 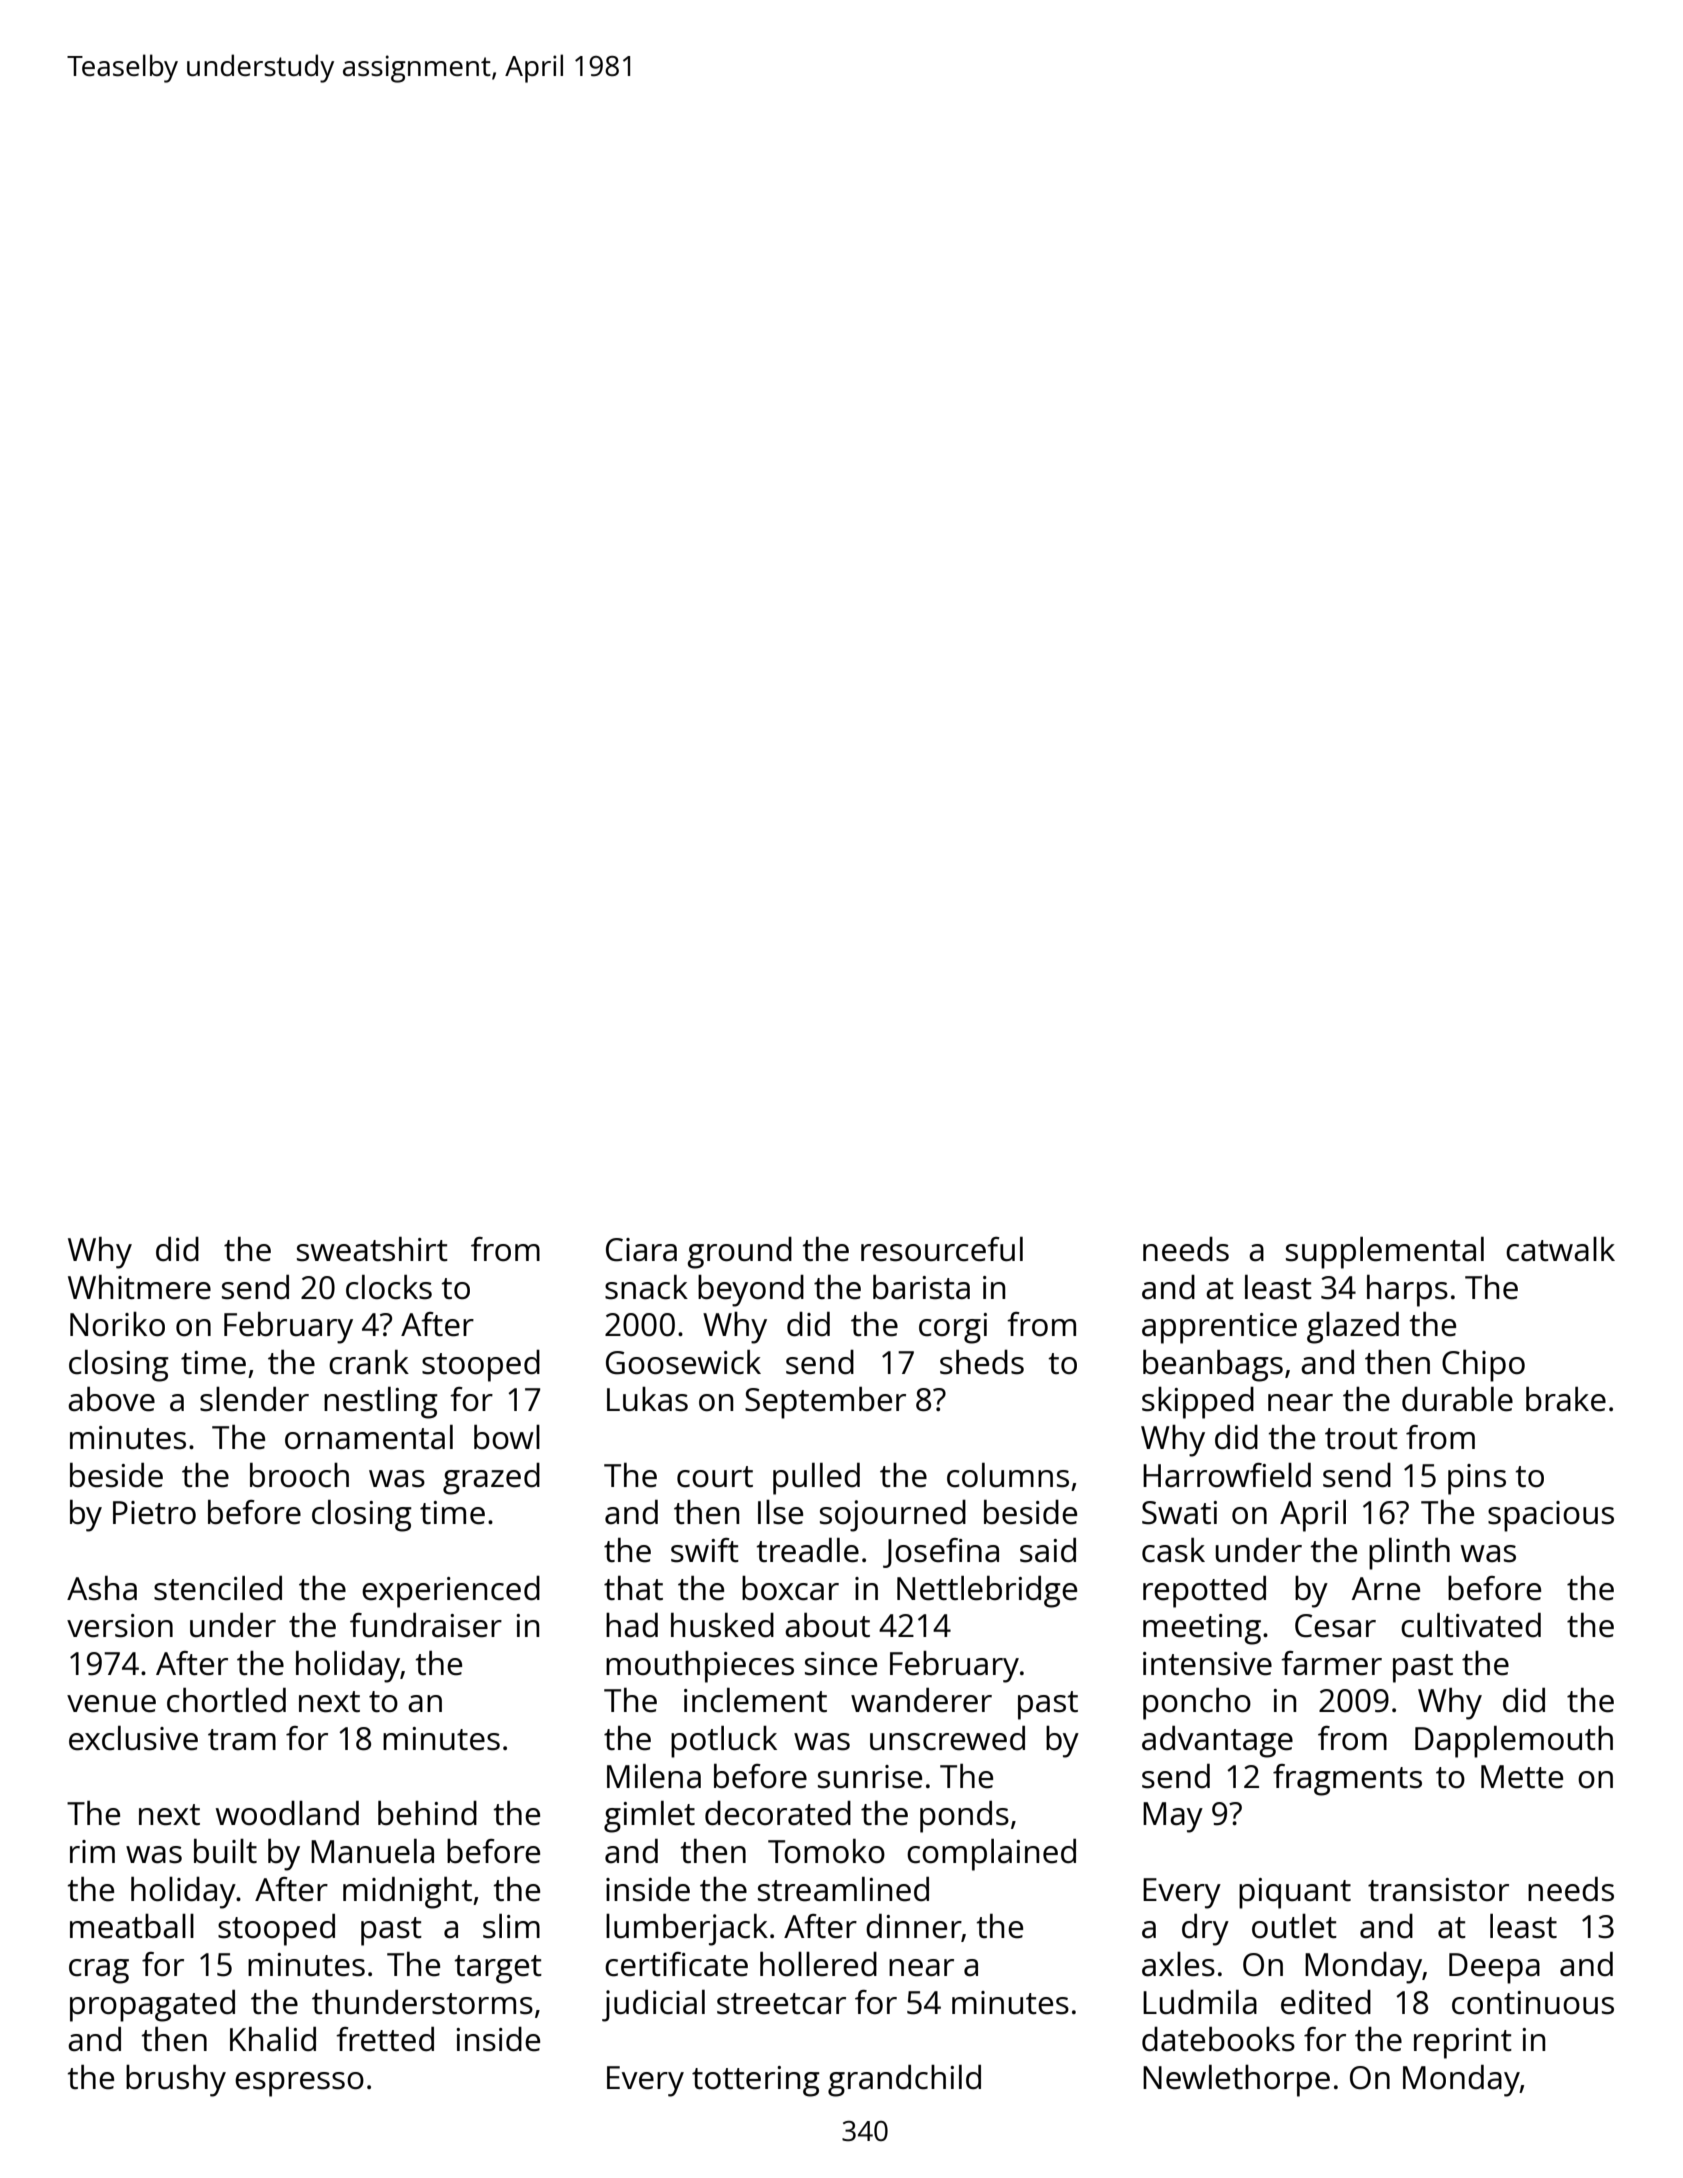 What do you see at coordinates (372, 1249) in the document?
I see `sweatshirt` at bounding box center [372, 1249].
